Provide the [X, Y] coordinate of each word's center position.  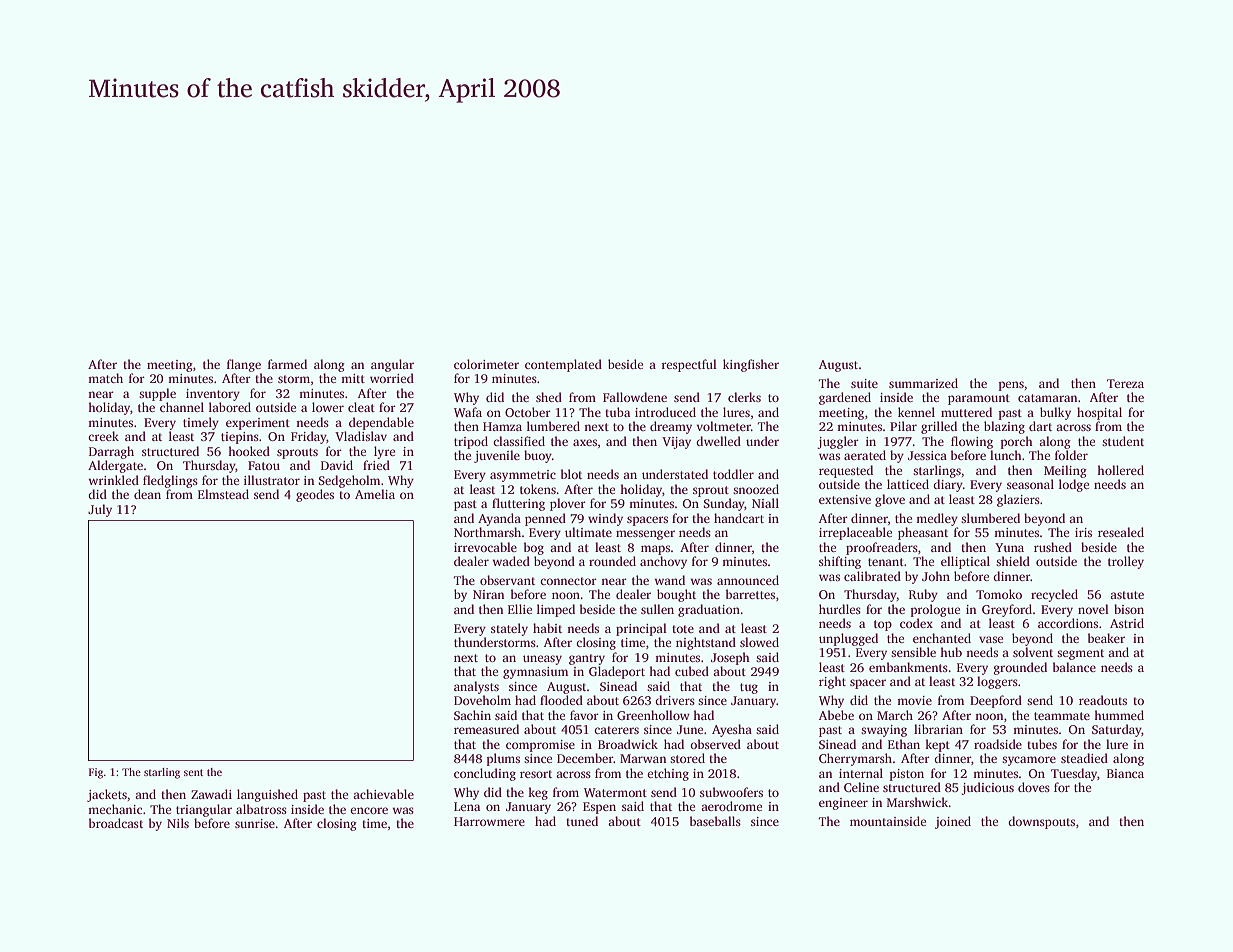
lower [328, 407]
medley [937, 519]
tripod [471, 442]
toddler [733, 474]
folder [1071, 455]
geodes [315, 495]
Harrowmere [489, 821]
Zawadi [211, 794]
